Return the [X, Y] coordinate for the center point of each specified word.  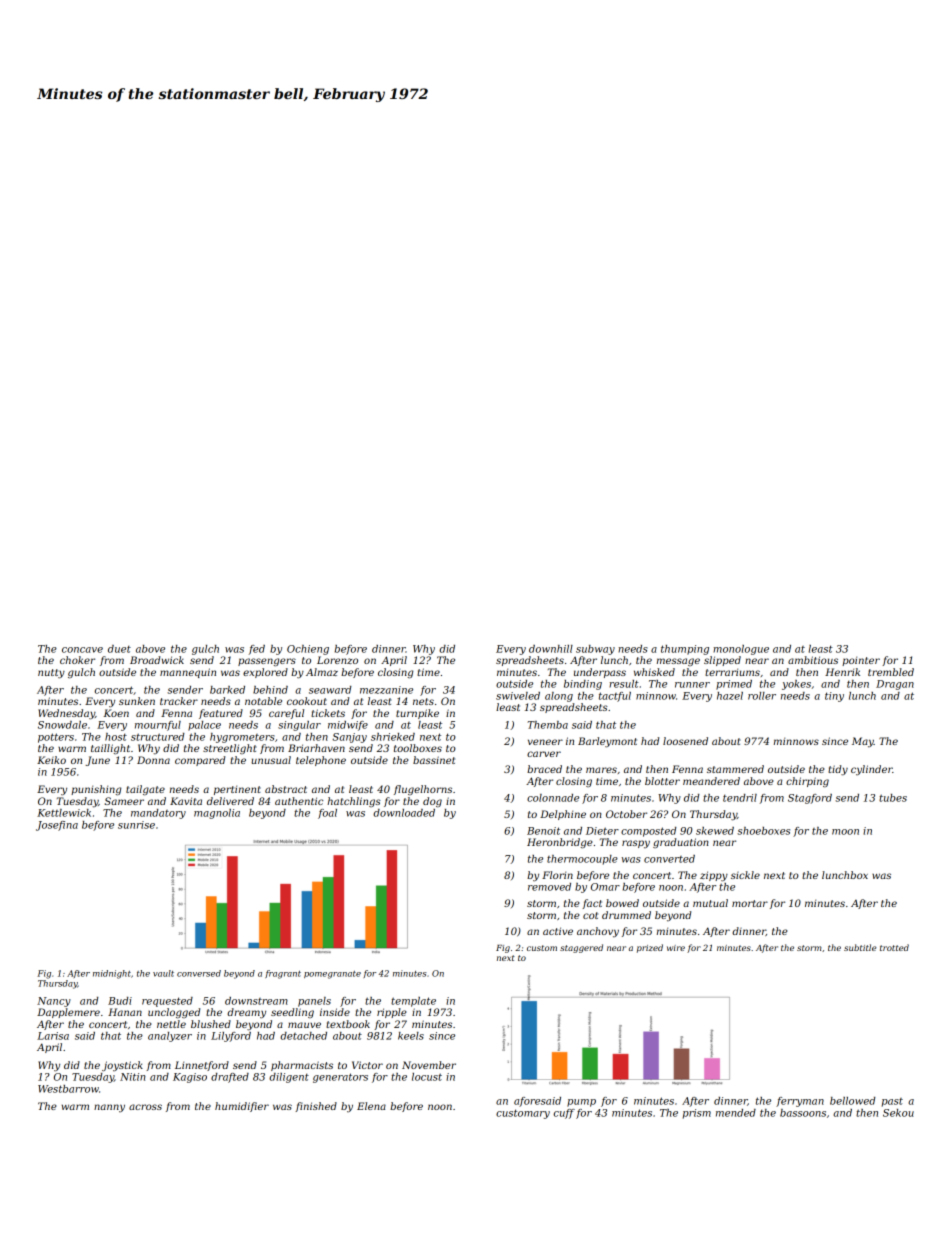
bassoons [803, 1113]
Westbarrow [68, 1089]
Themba [547, 725]
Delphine [563, 815]
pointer [861, 661]
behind [270, 690]
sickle [745, 875]
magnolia [217, 814]
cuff [564, 1114]
